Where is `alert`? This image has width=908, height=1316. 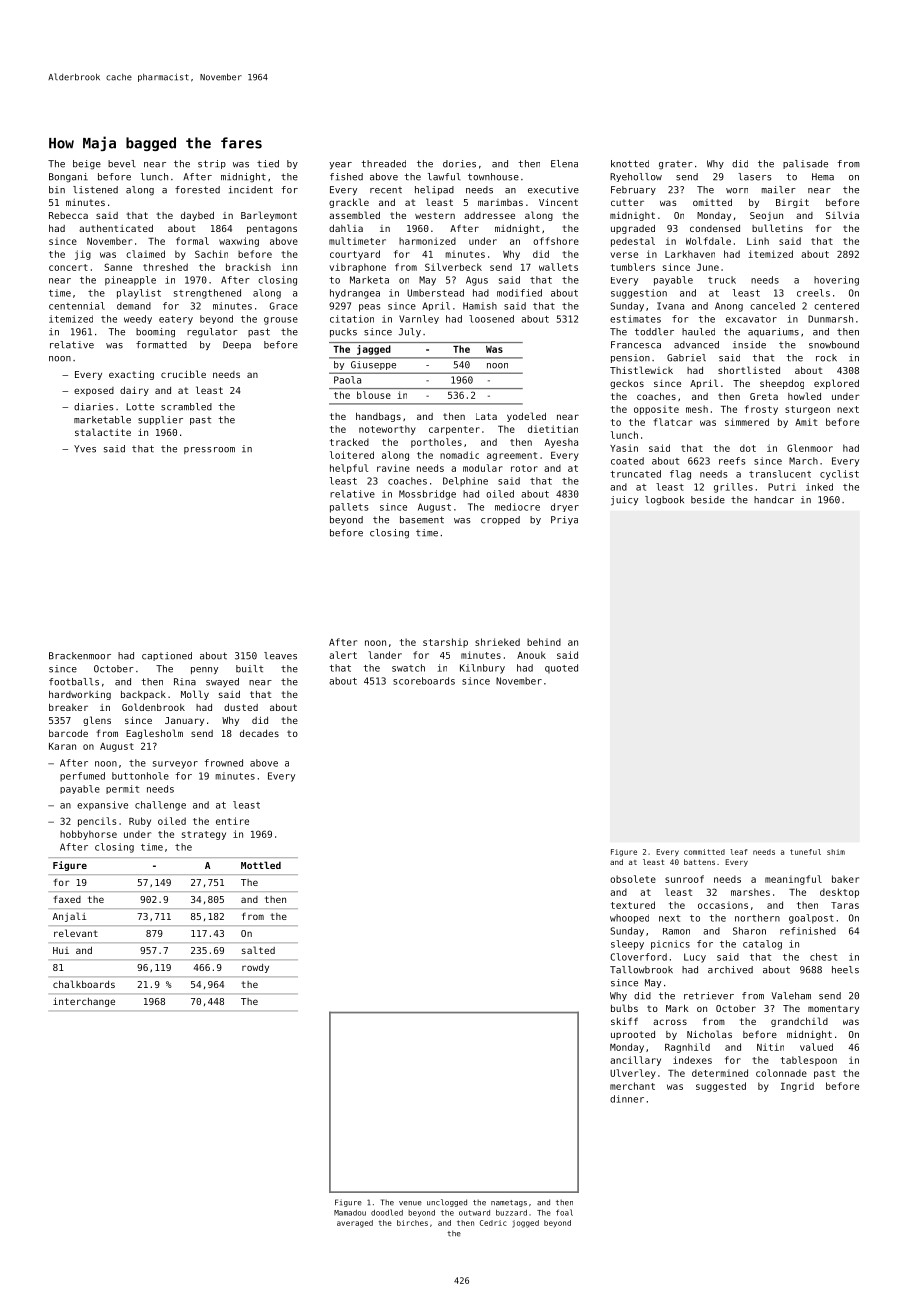 alert is located at coordinates (343, 655).
